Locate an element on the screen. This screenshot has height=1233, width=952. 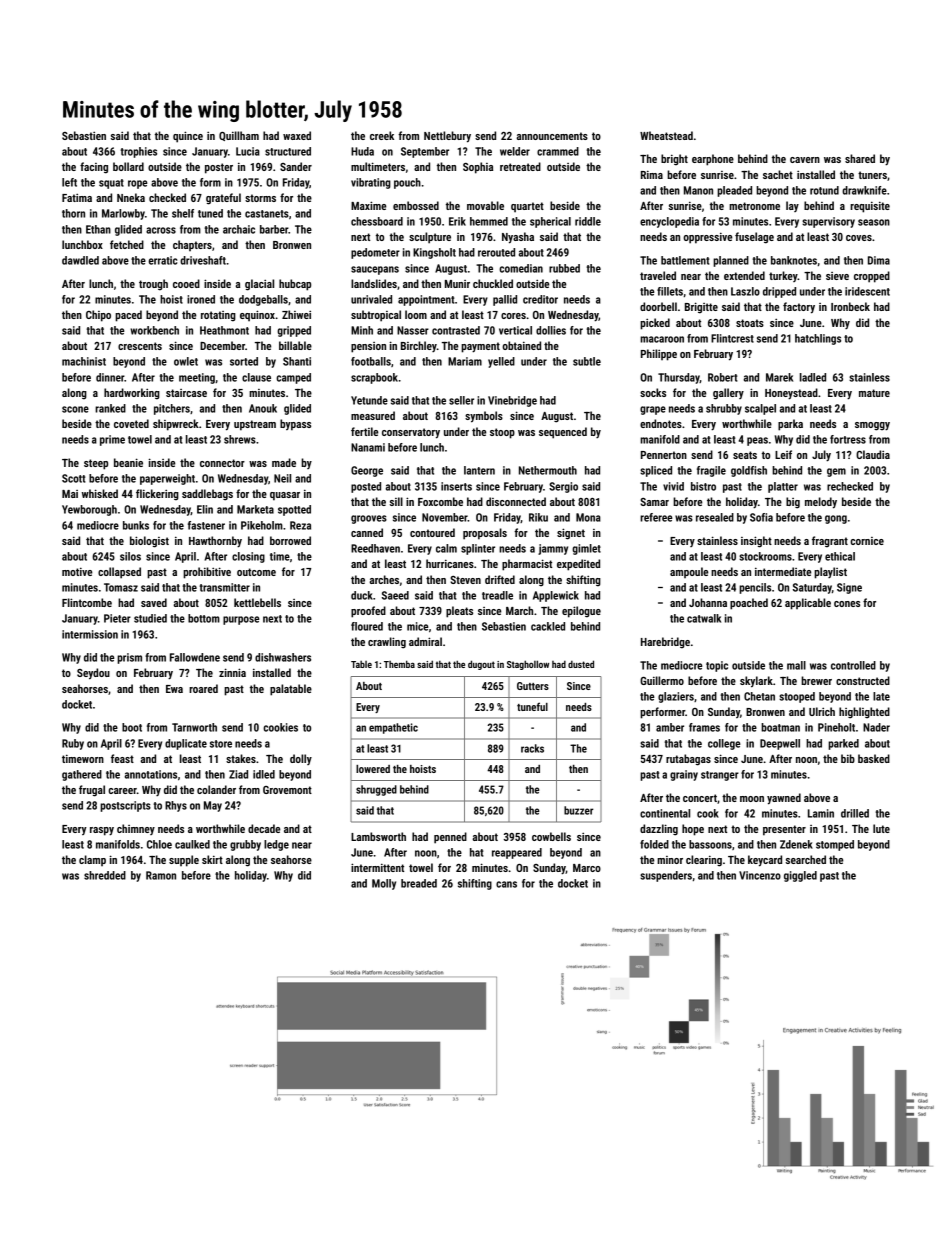
trophies is located at coordinates (138, 152).
